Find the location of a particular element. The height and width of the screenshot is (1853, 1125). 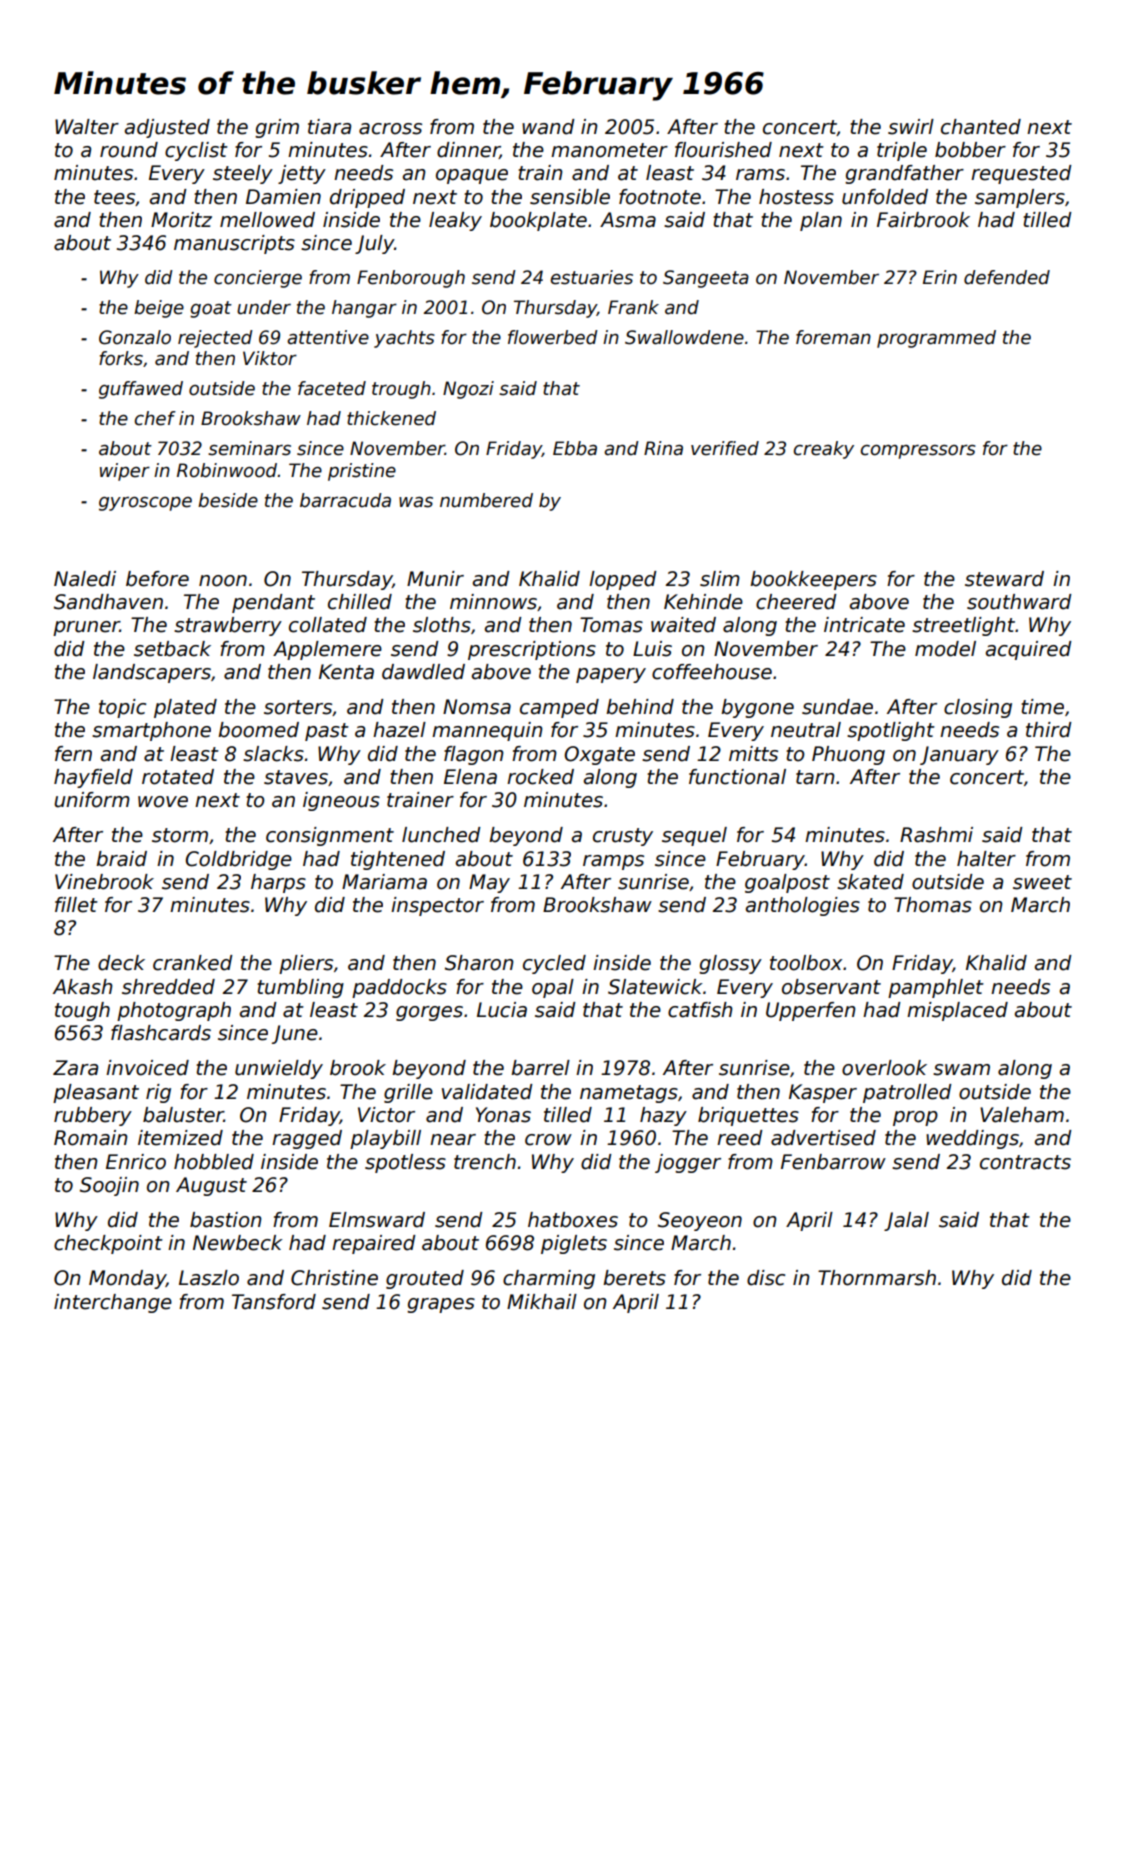

Frank is located at coordinates (633, 307).
